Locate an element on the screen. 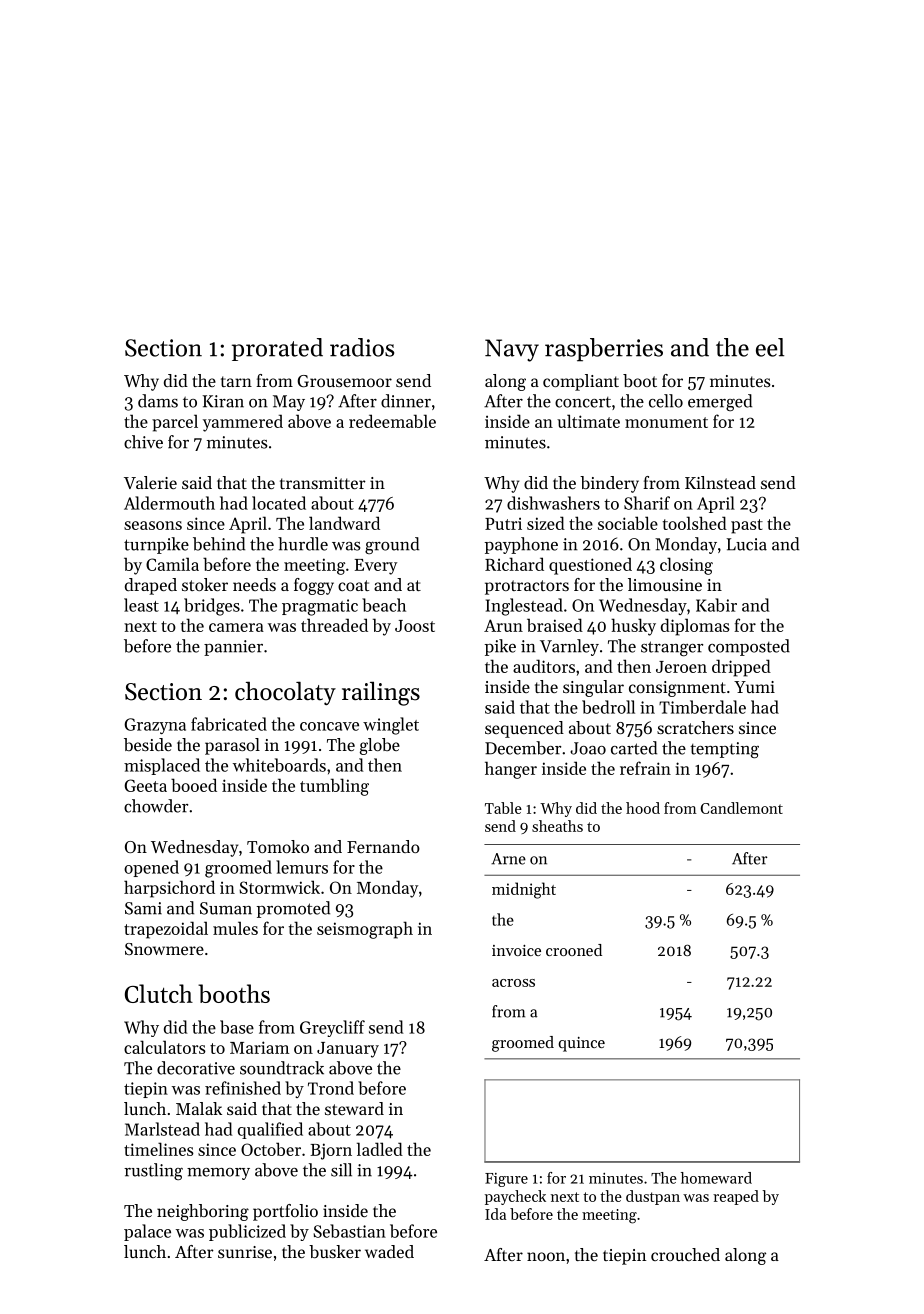 This screenshot has width=924, height=1314. tempting is located at coordinates (724, 750).
